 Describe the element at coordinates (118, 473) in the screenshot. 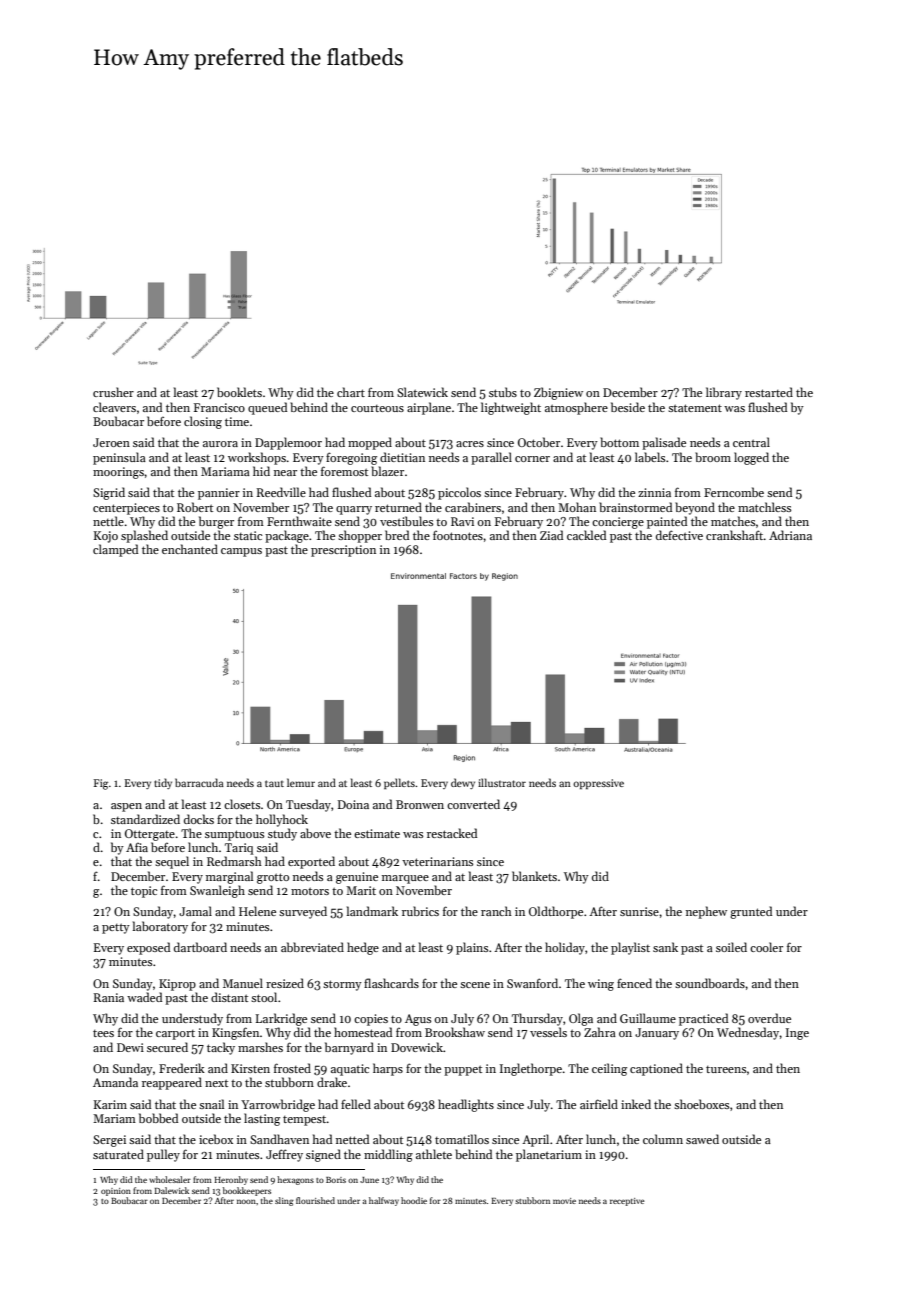

I see `moorings` at that location.
